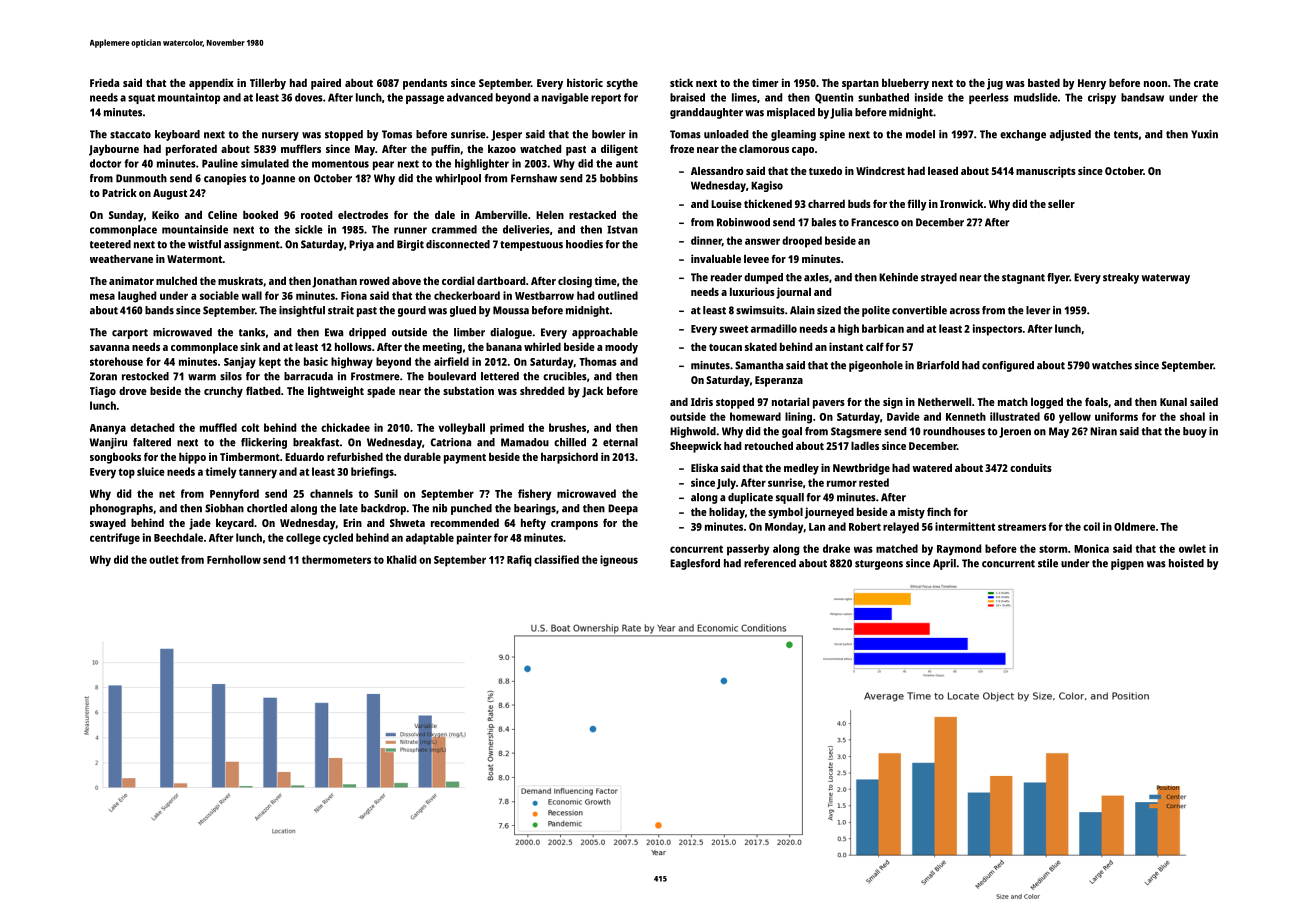 Image resolution: width=1308 pixels, height=924 pixels. I want to click on owlet, so click(1192, 548).
